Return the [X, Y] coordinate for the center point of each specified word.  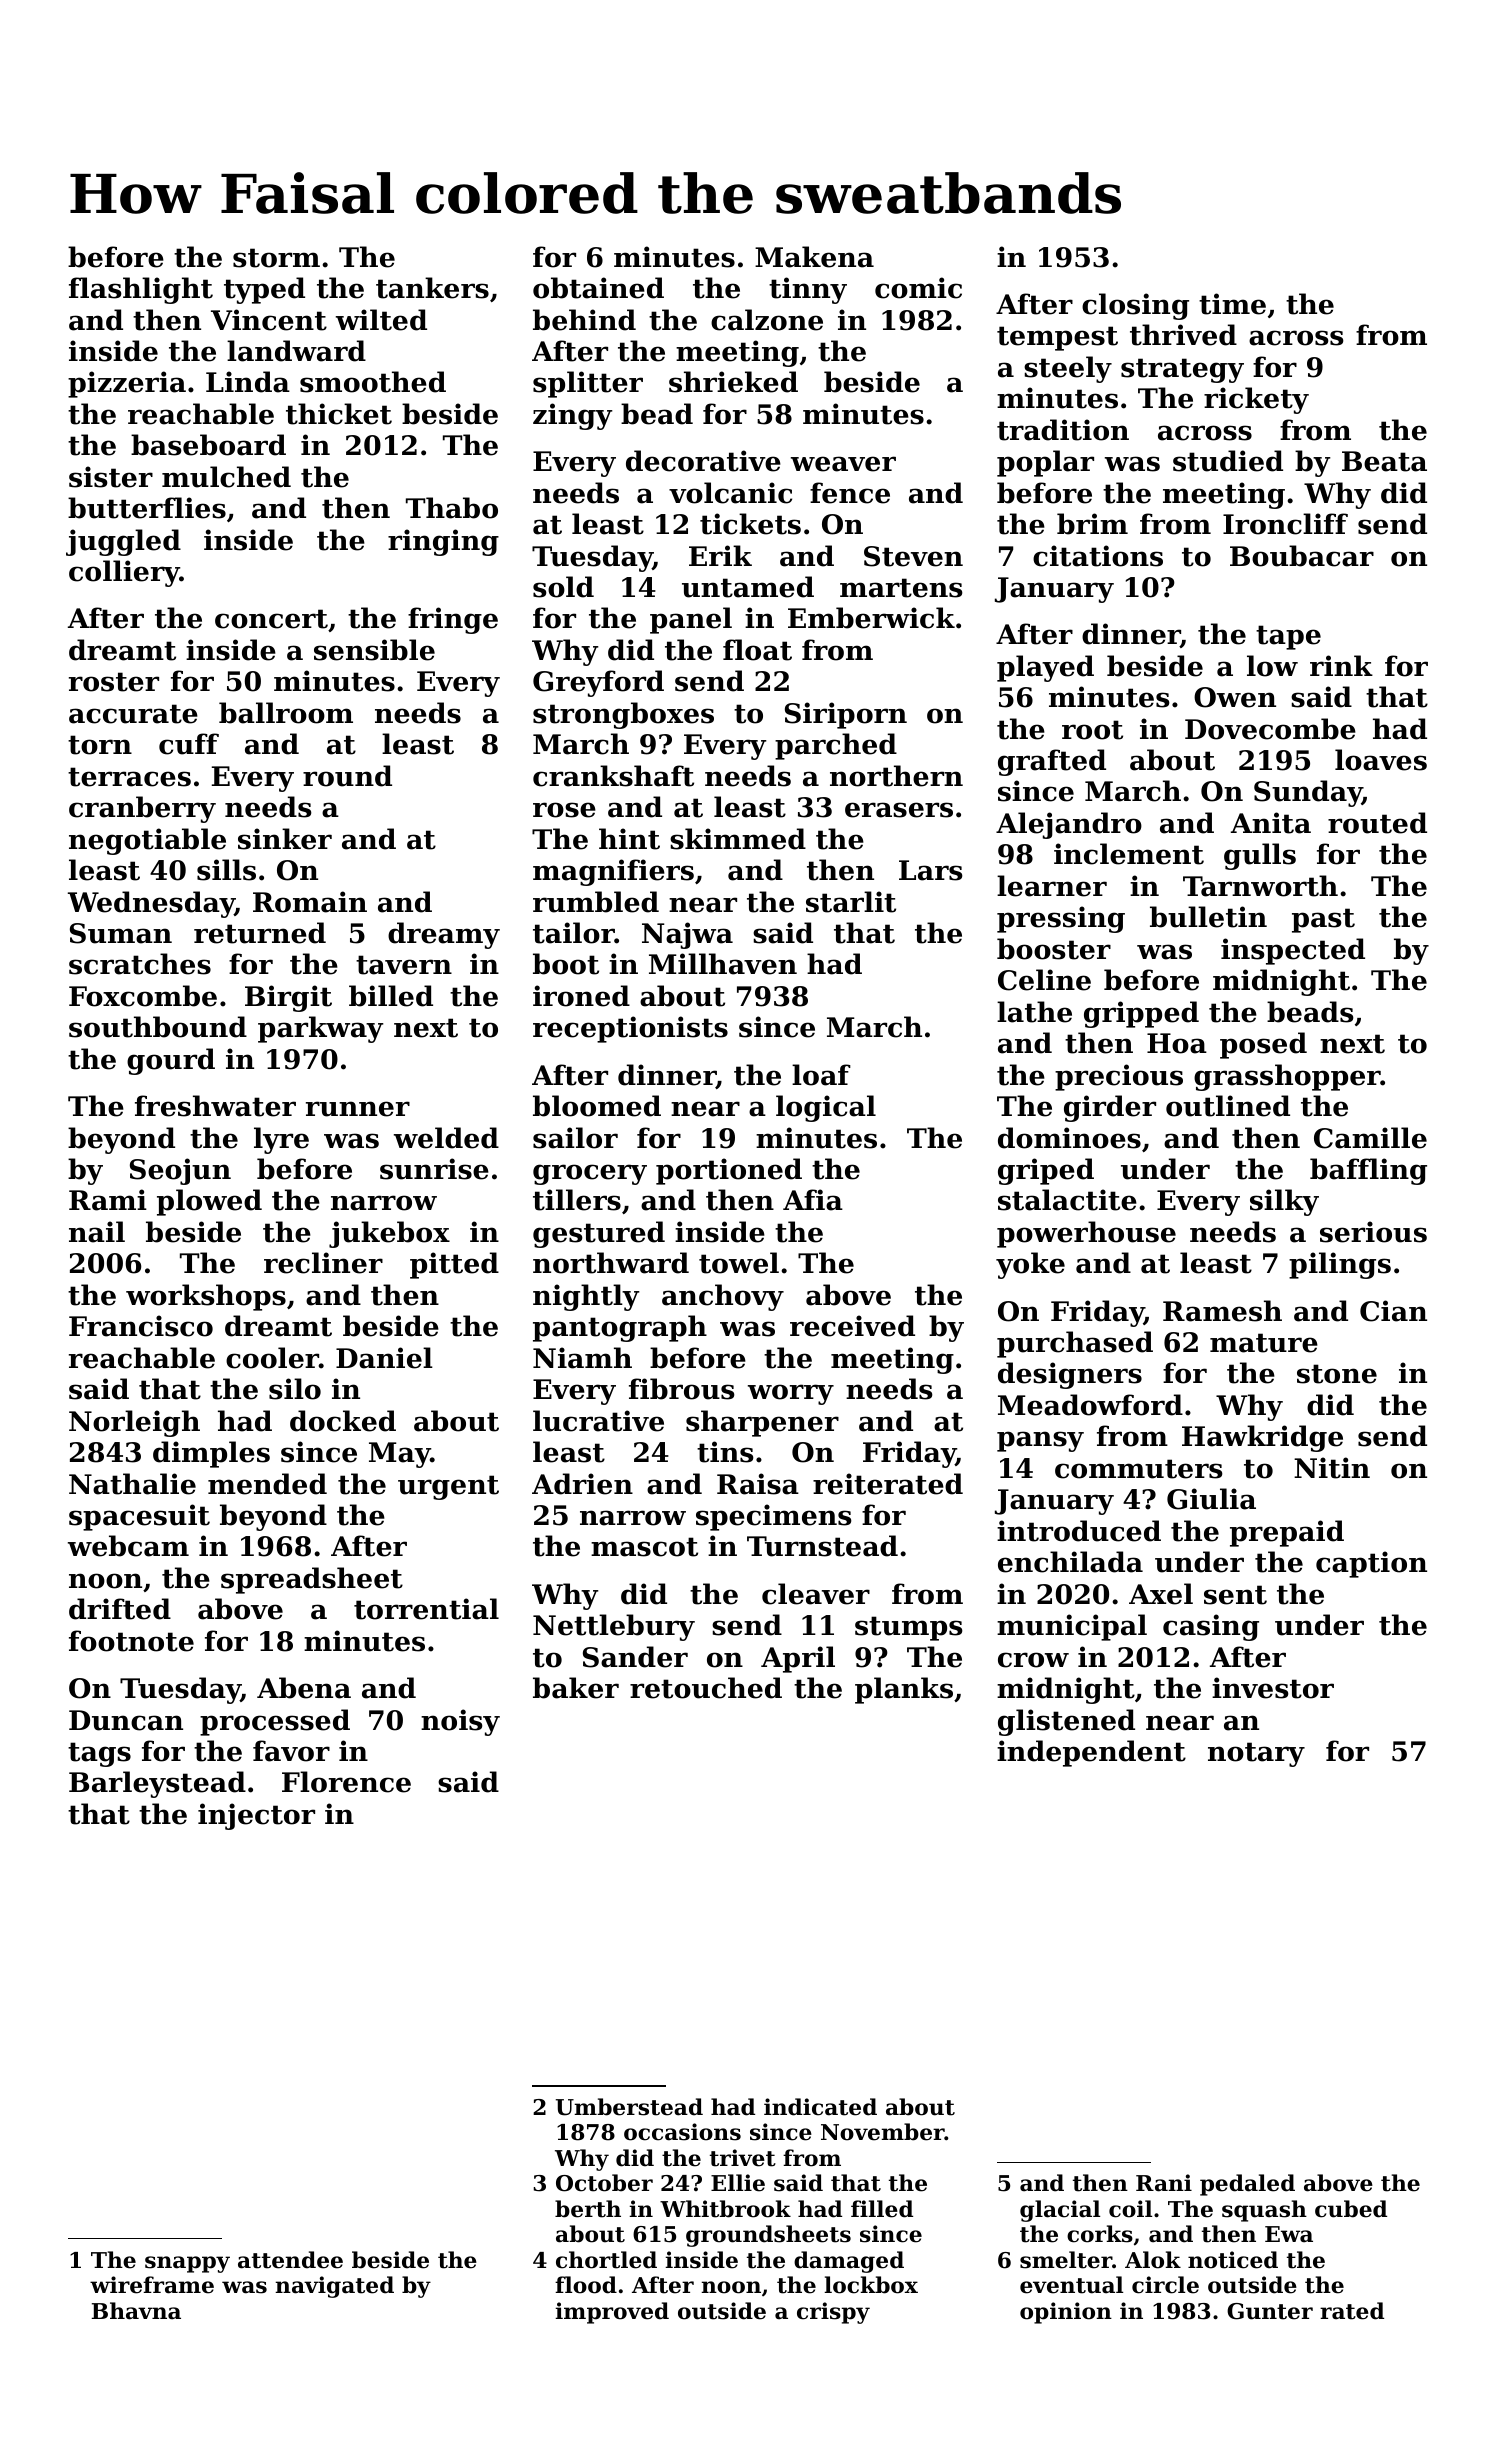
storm [276, 258]
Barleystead [157, 1784]
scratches [140, 964]
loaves [1381, 760]
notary [1256, 1754]
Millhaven [723, 964]
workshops [206, 1297]
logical [826, 1108]
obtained [598, 288]
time [1232, 304]
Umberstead [629, 2107]
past [1323, 920]
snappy [187, 2264]
